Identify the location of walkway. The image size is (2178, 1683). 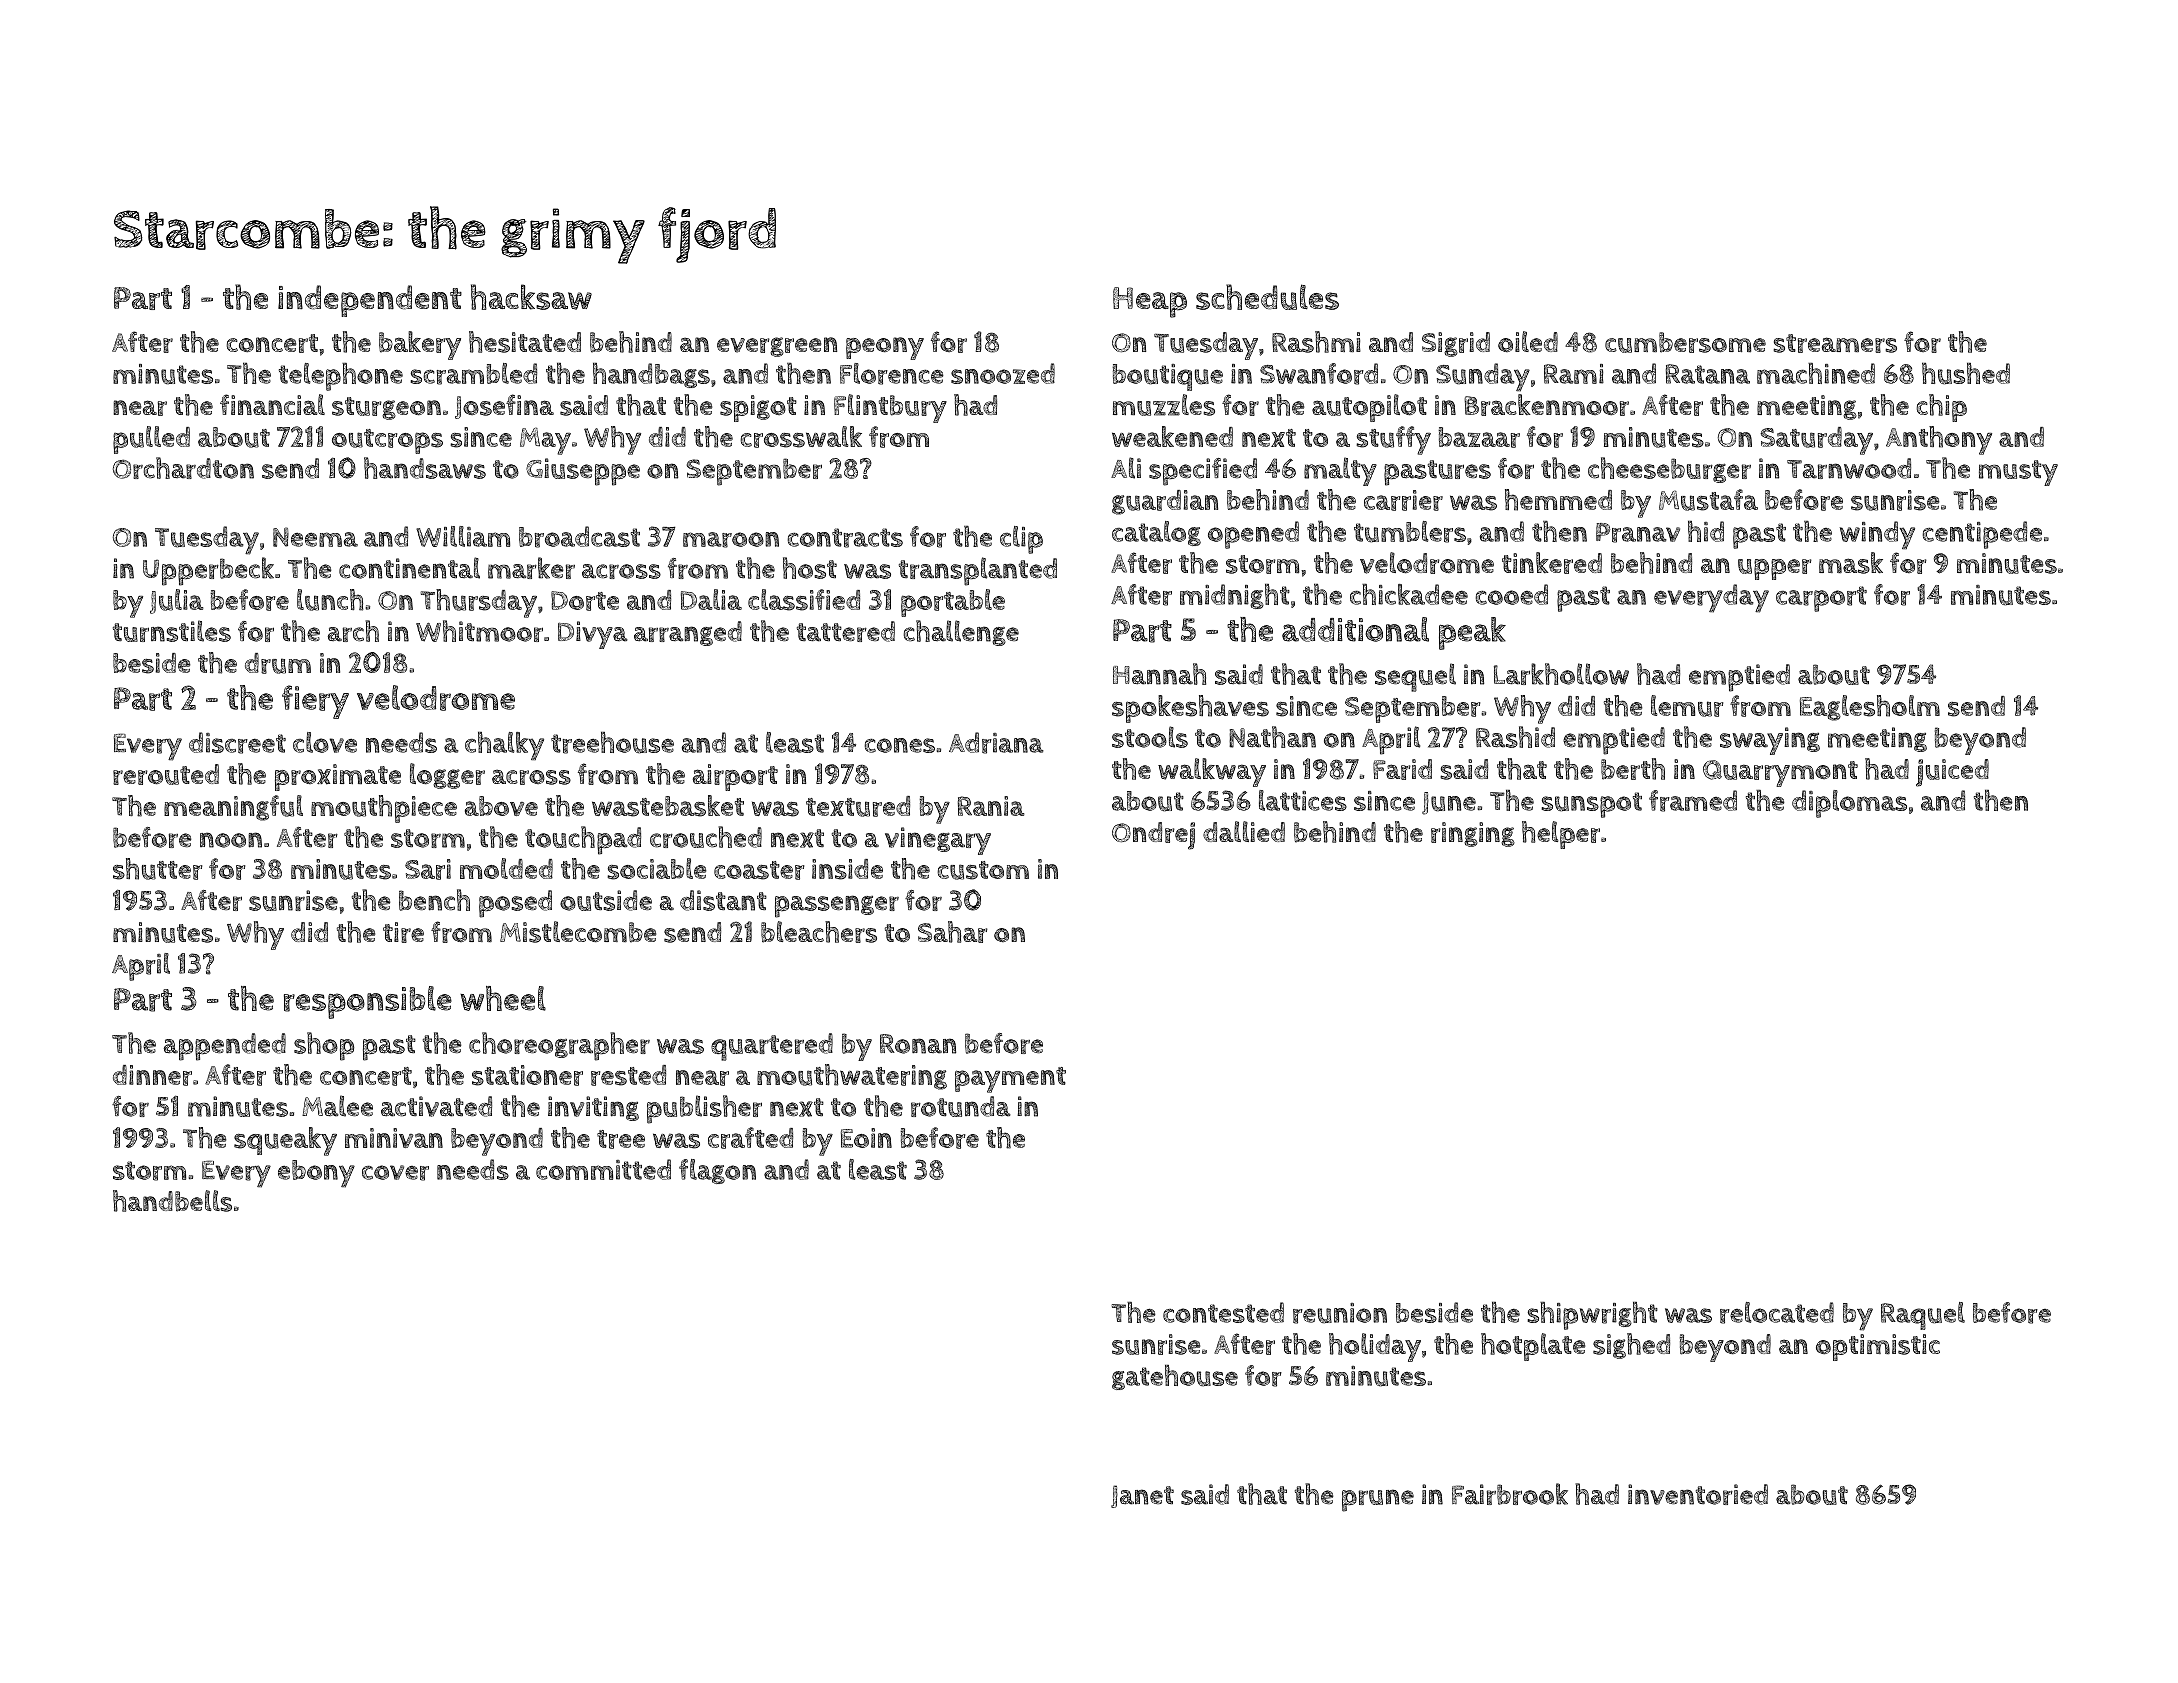
(1212, 772).
